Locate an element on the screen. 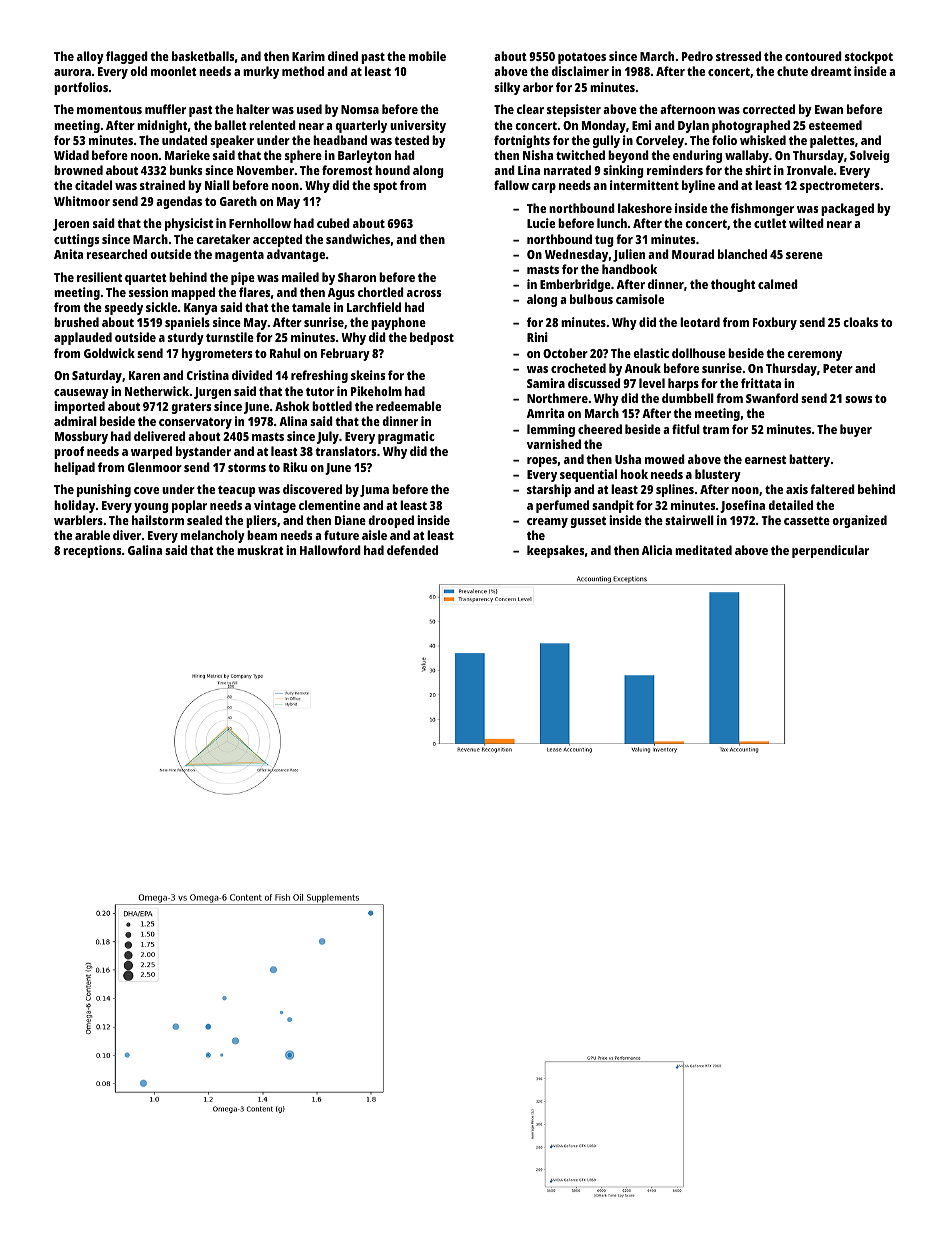 The width and height of the screenshot is (952, 1233). bulbous is located at coordinates (591, 299).
